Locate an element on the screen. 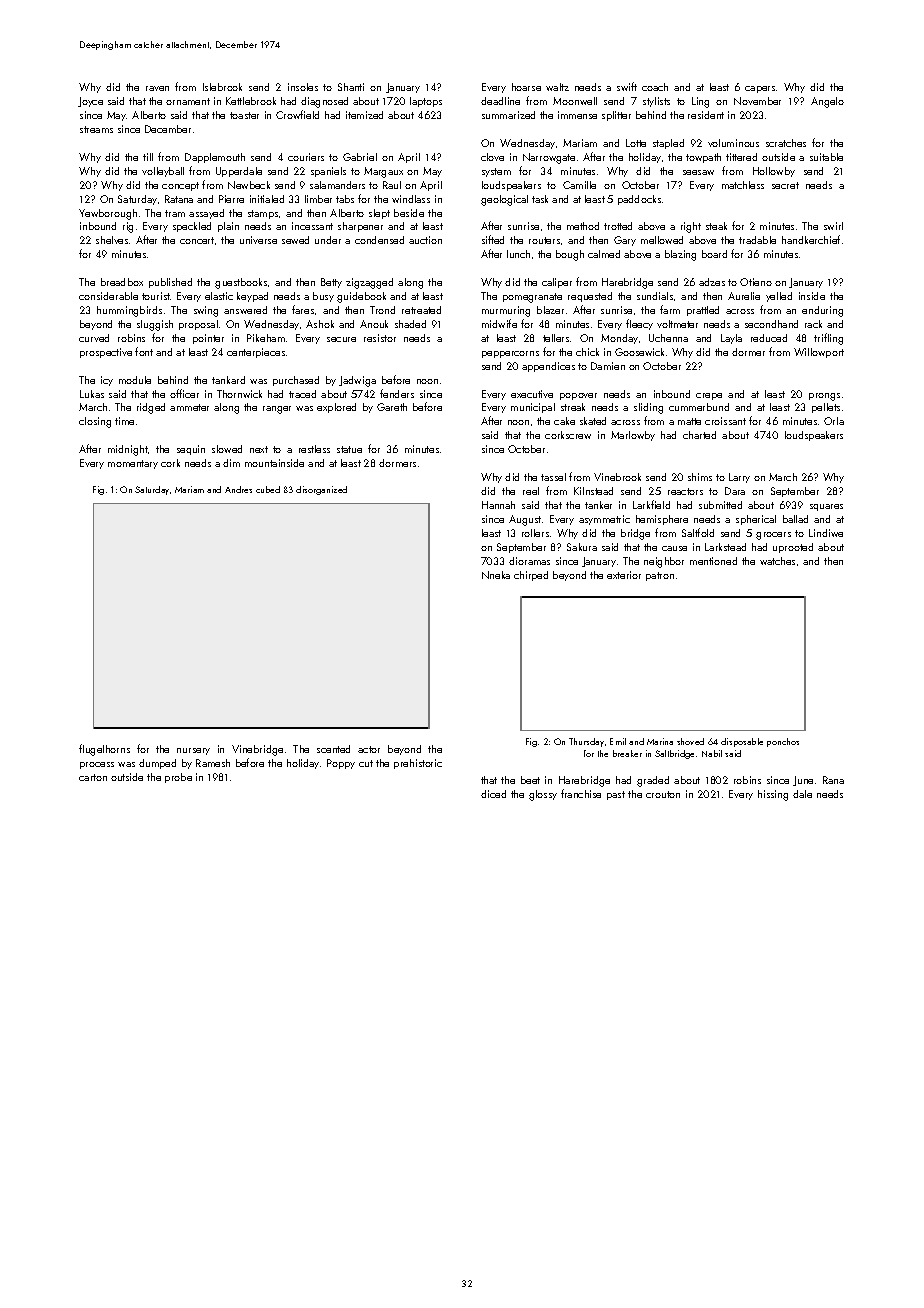 The width and height of the screenshot is (924, 1308). till is located at coordinates (148, 157).
